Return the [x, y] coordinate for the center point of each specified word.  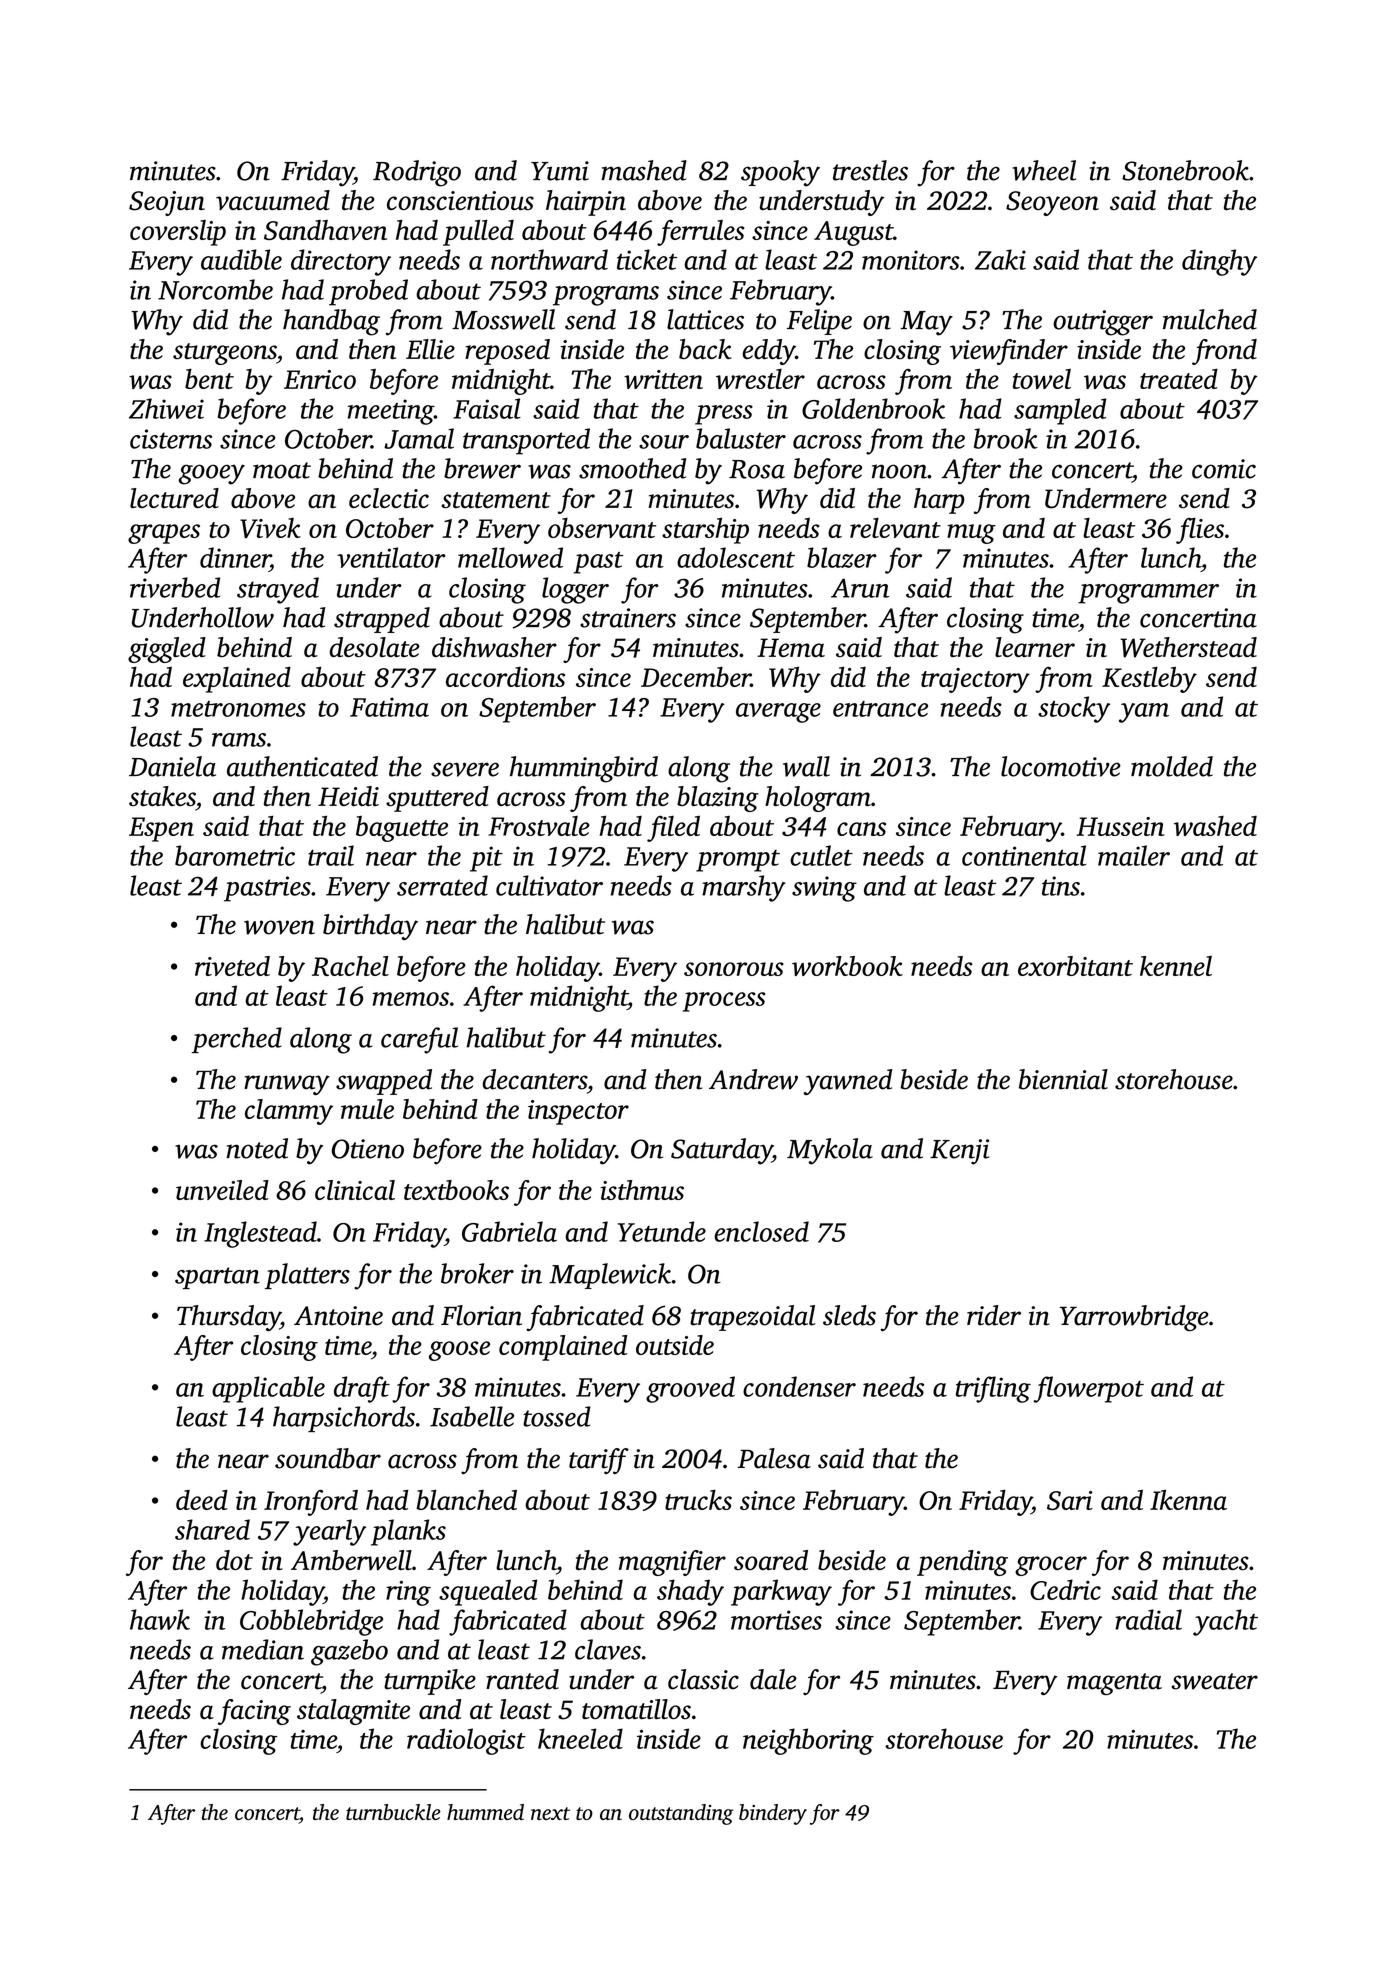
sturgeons [225, 354]
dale [773, 1679]
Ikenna [1188, 1500]
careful [419, 1040]
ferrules [701, 233]
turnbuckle [393, 1812]
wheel [1044, 170]
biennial [1063, 1079]
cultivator [549, 885]
